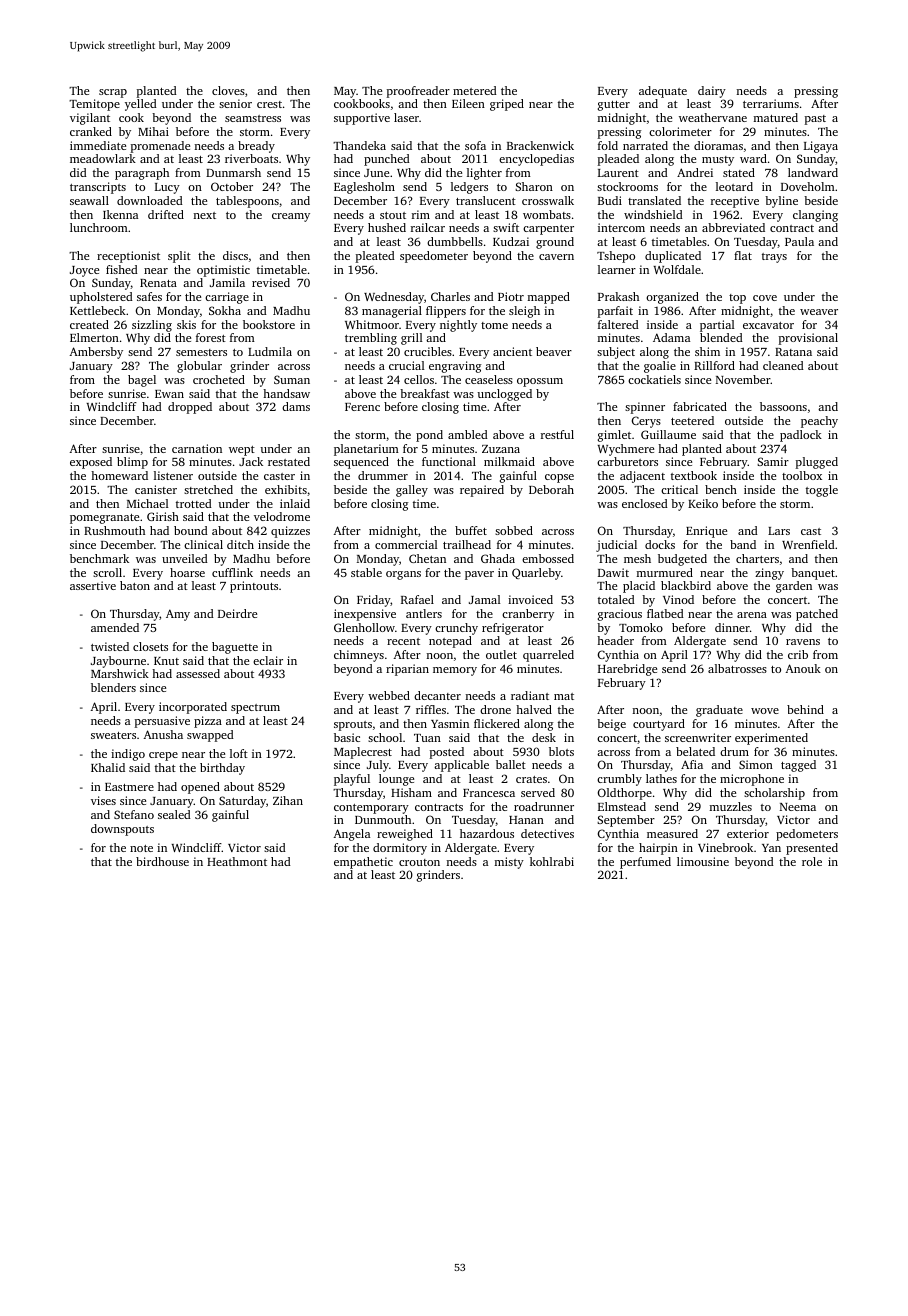 This screenshot has height=1316, width=908. I want to click on crouton, so click(419, 862).
